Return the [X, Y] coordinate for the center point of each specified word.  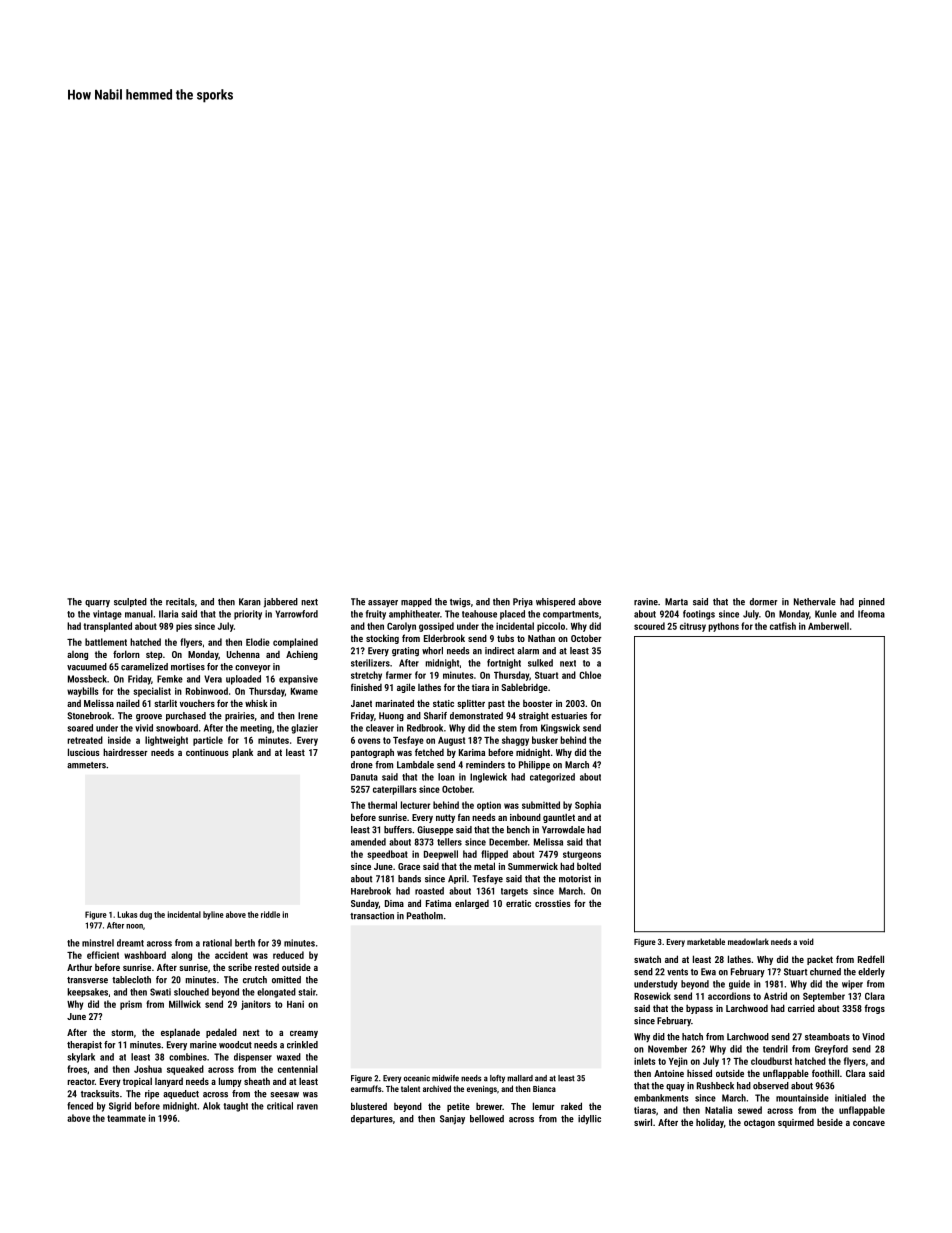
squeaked [185, 1070]
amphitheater [414, 615]
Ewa [708, 972]
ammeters [86, 765]
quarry [97, 603]
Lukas [127, 914]
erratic [518, 903]
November [667, 1049]
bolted [589, 866]
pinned [872, 602]
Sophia [588, 806]
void [806, 941]
